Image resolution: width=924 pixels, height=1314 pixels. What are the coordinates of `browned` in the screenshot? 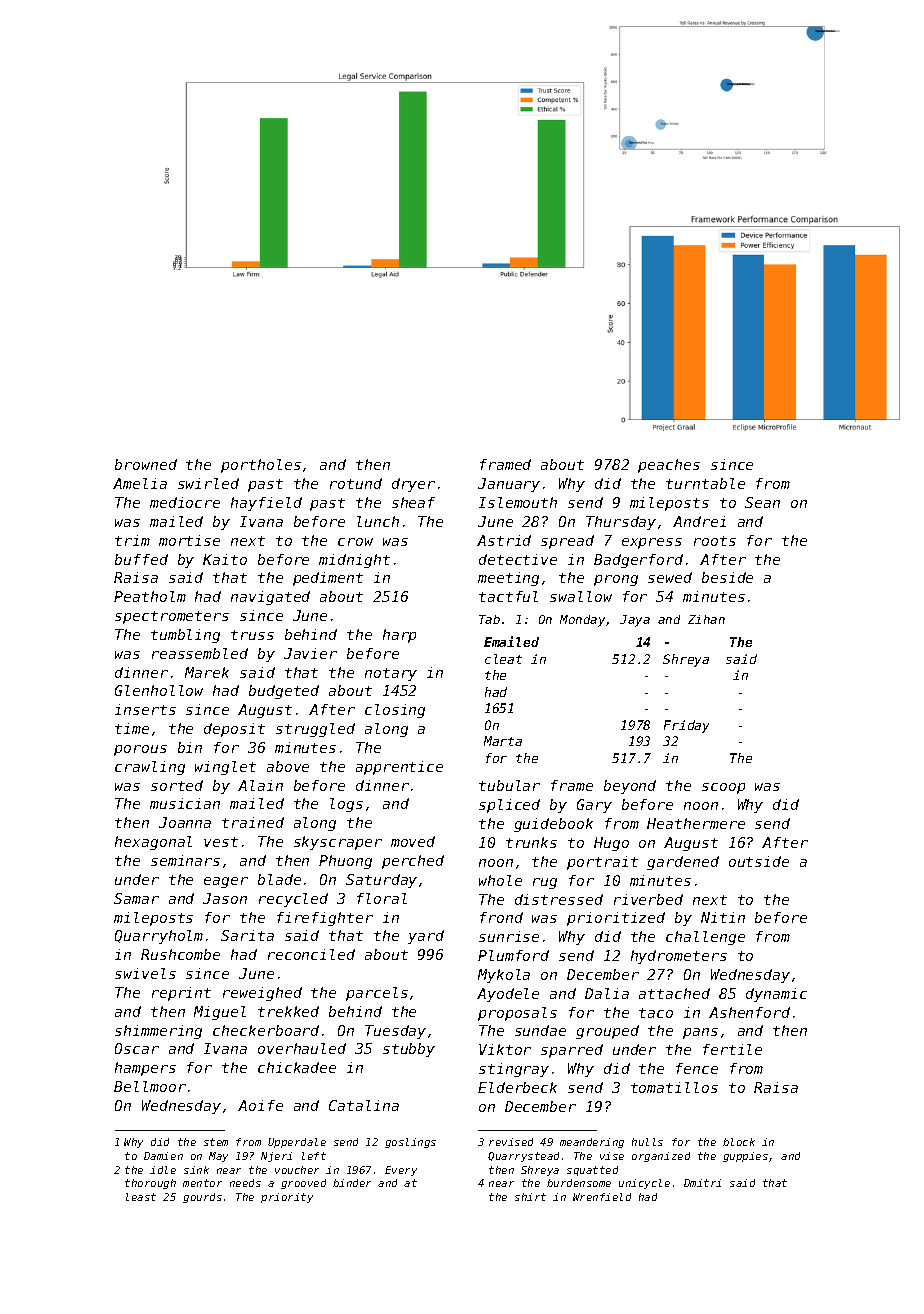 It's located at (146, 464).
